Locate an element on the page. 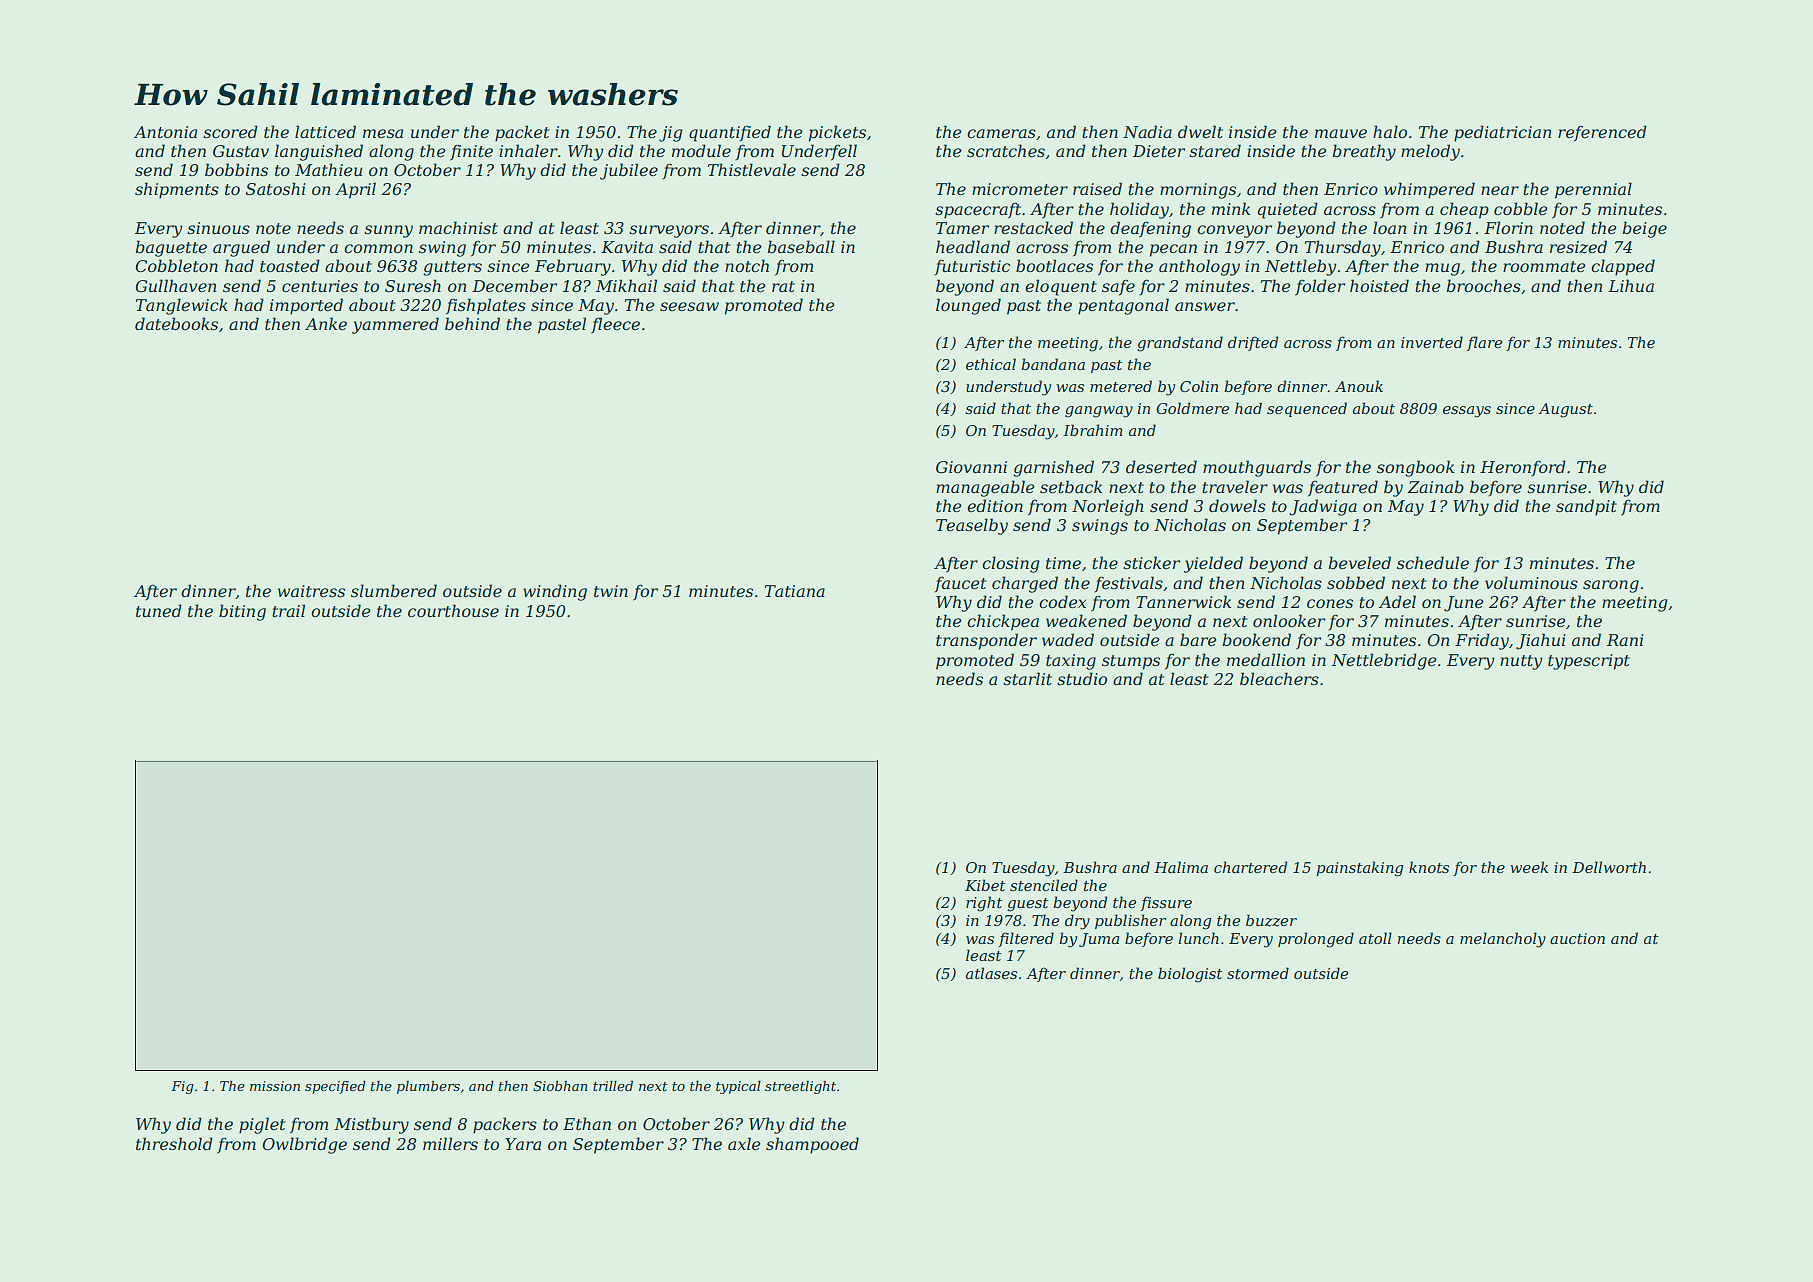  scored is located at coordinates (230, 131).
